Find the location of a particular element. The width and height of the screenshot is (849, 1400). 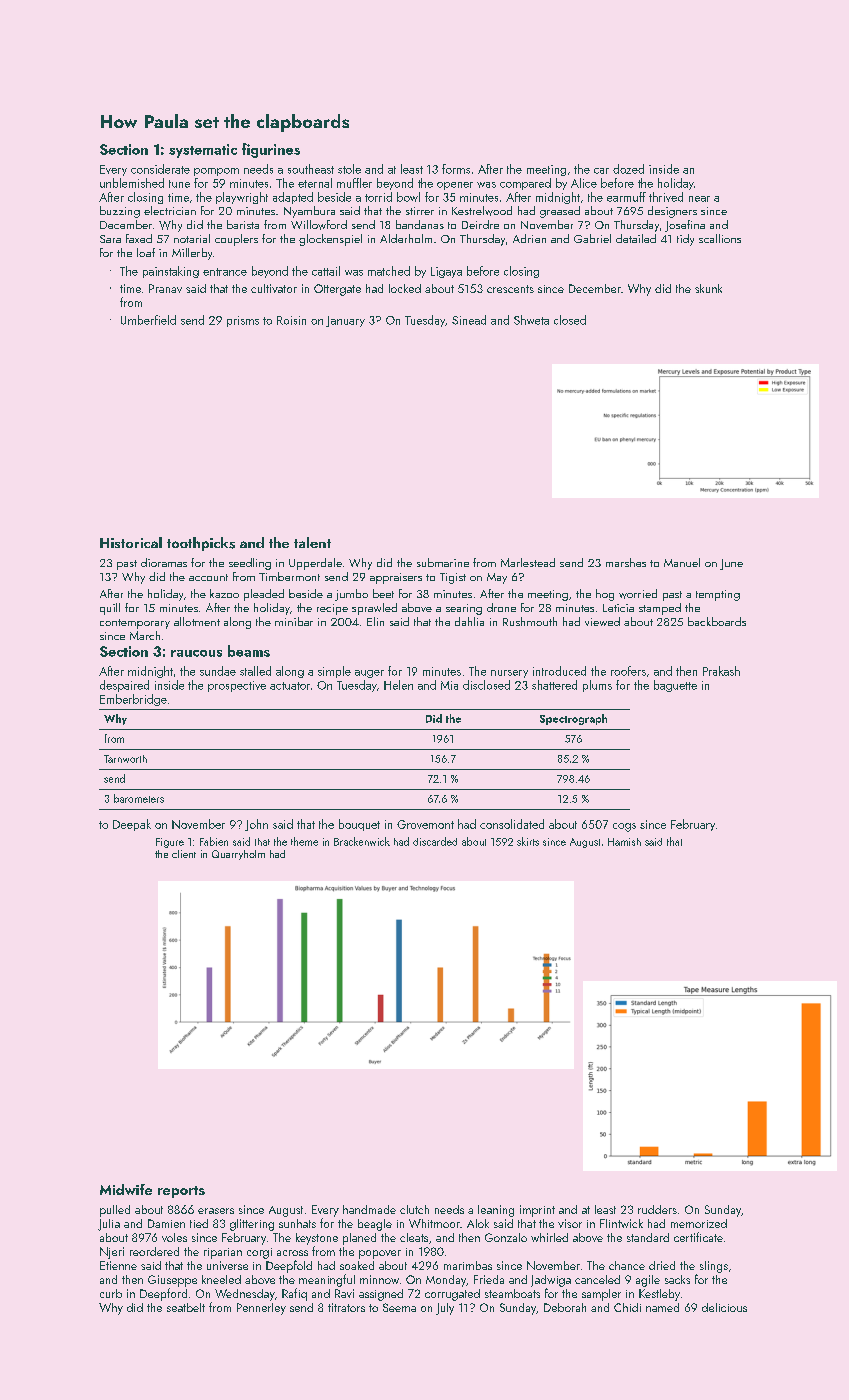

Hamish is located at coordinates (624, 842).
